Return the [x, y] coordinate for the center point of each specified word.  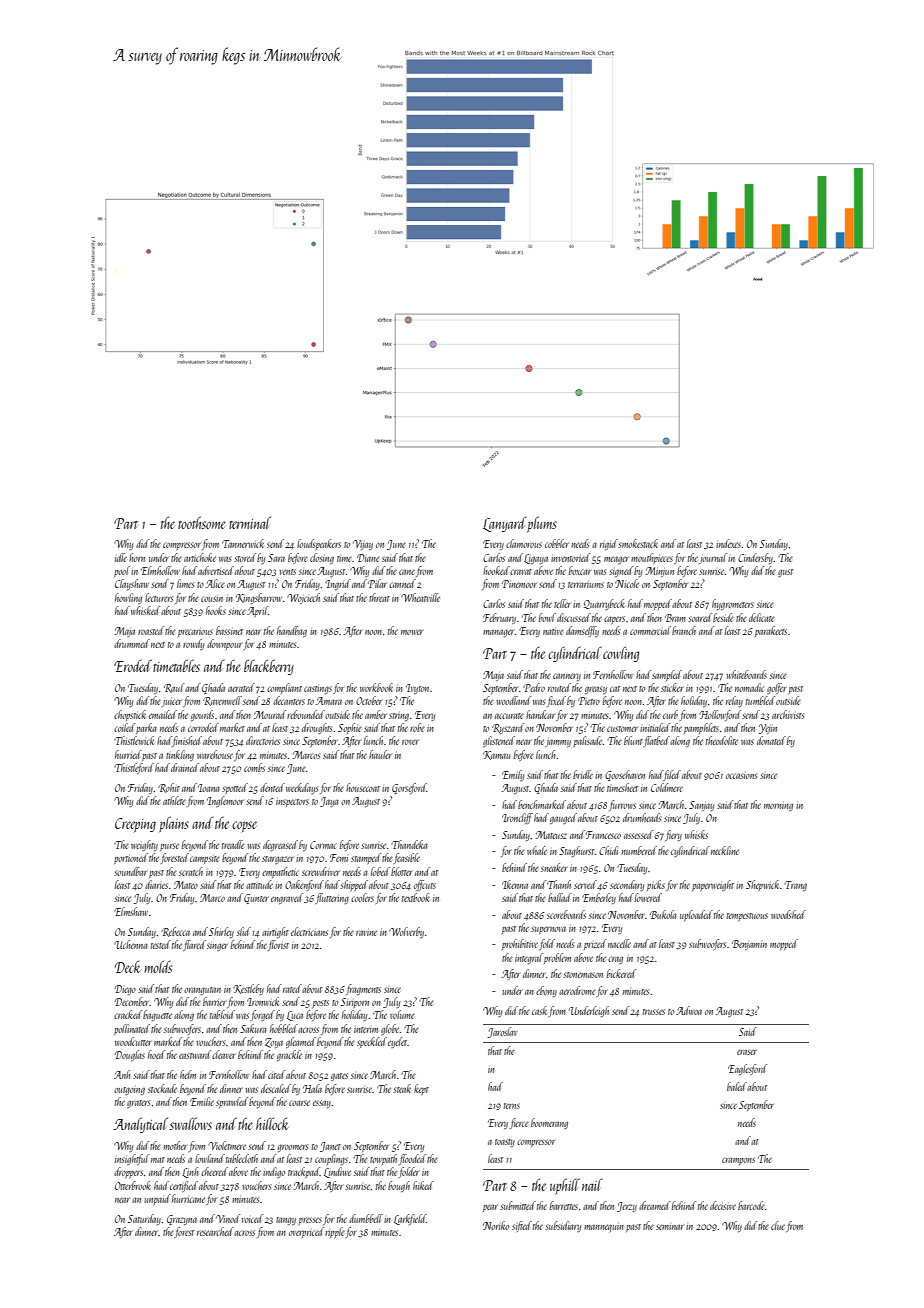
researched [215, 1231]
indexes [728, 543]
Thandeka [409, 844]
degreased [280, 845]
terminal [250, 522]
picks [656, 885]
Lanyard [505, 524]
